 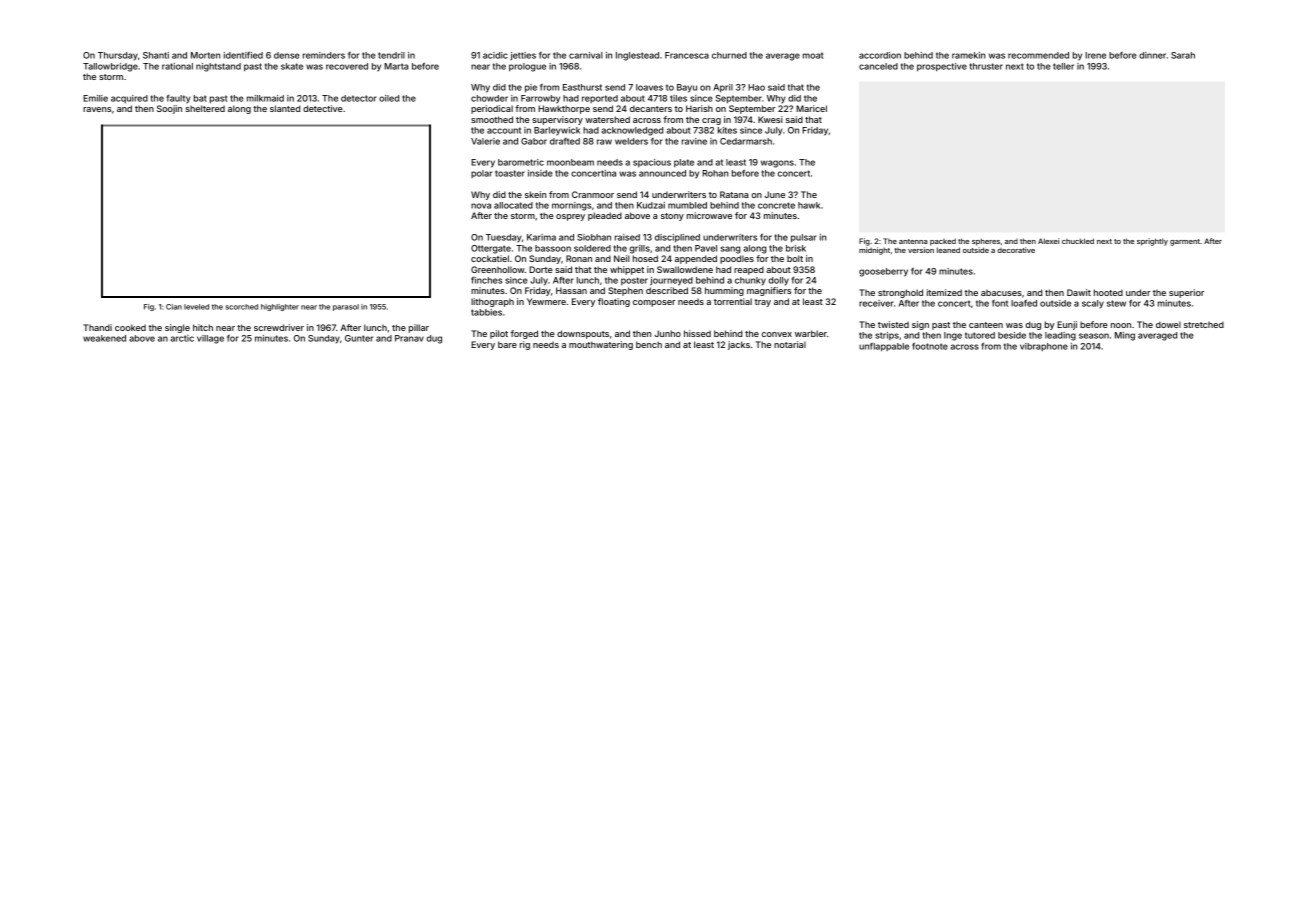 I want to click on Tallowbridge, so click(x=110, y=67).
